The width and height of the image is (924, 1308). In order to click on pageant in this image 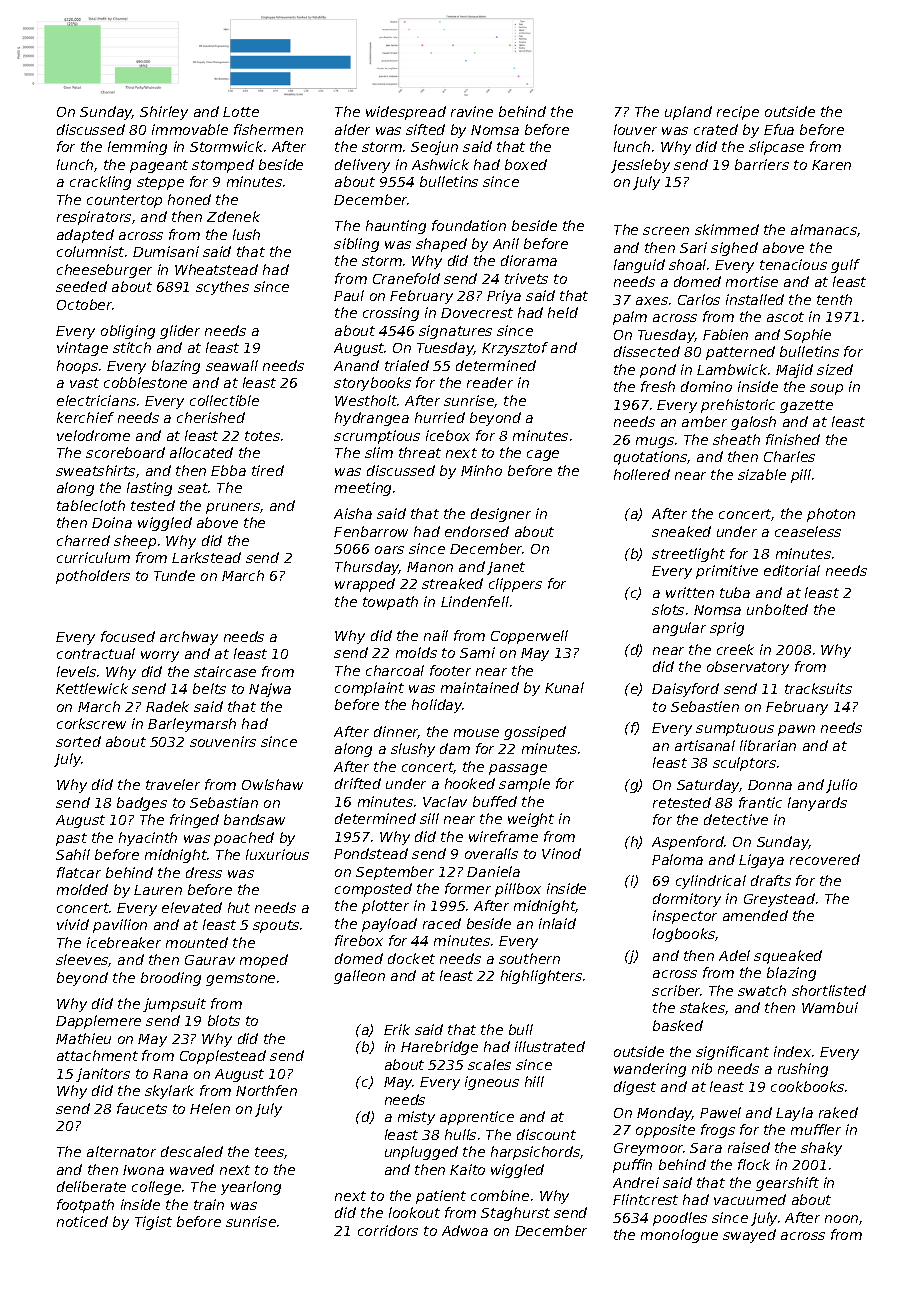, I will do `click(159, 166)`.
